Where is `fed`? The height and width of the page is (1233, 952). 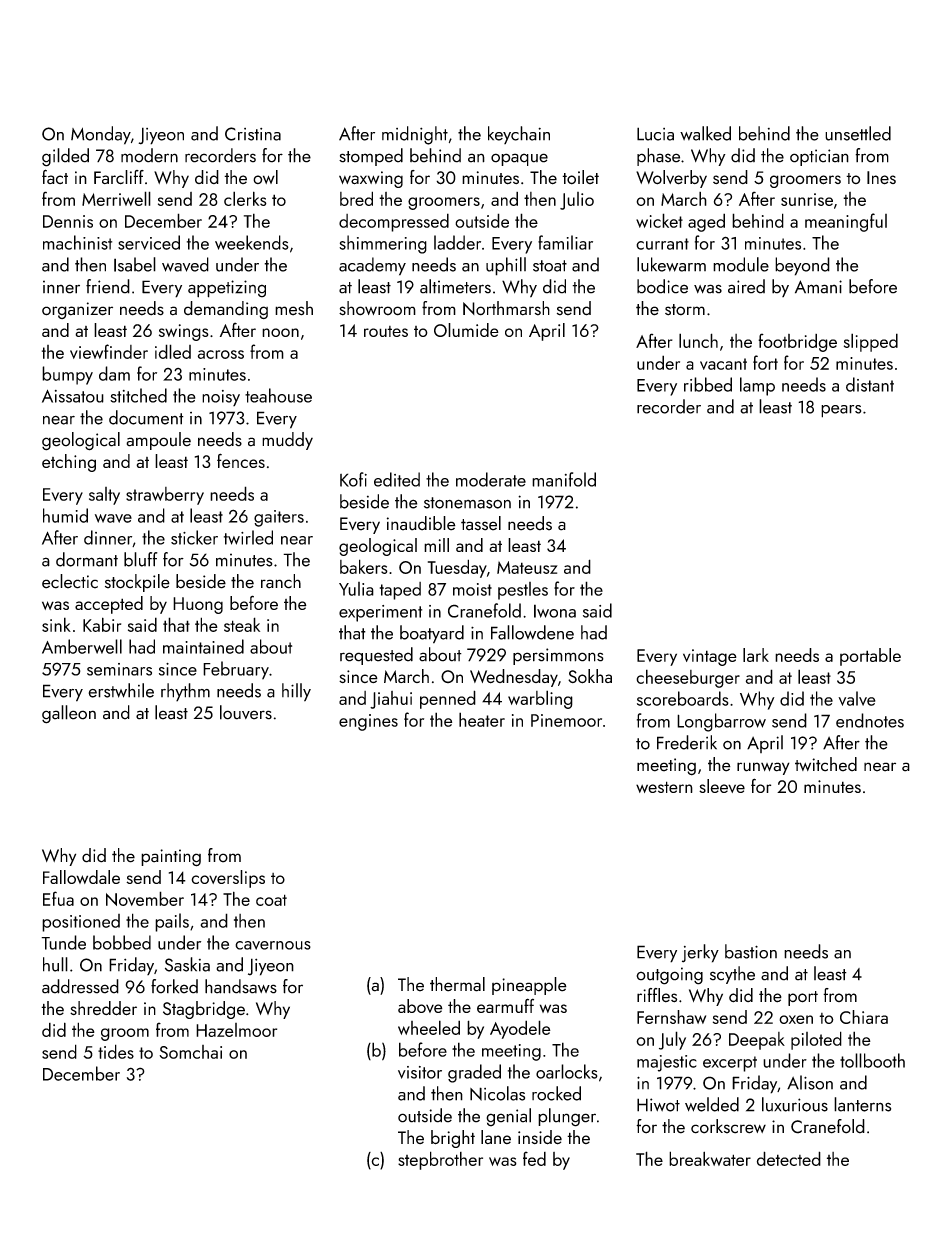 fed is located at coordinates (534, 1158).
